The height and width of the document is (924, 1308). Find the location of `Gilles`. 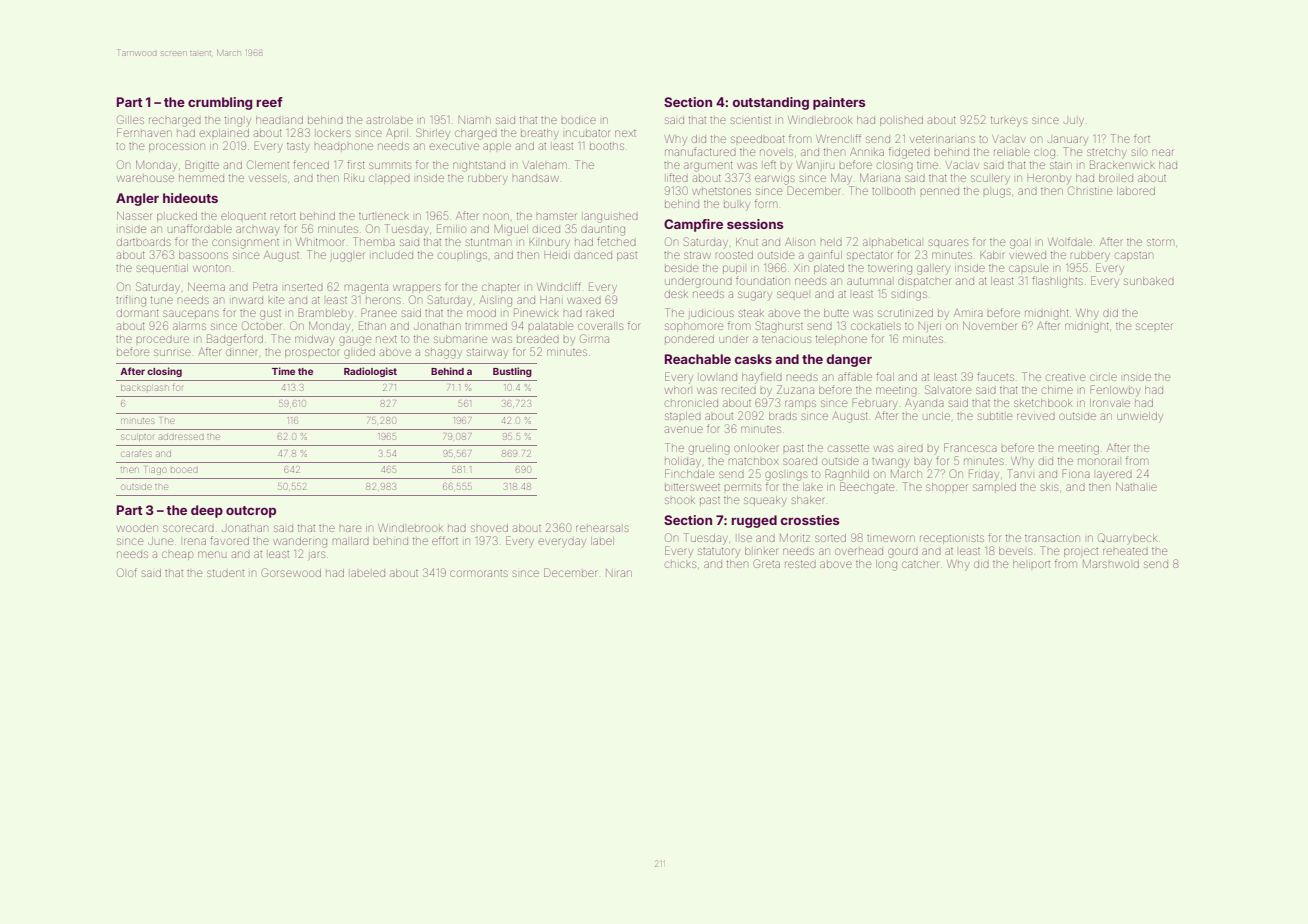

Gilles is located at coordinates (130, 119).
